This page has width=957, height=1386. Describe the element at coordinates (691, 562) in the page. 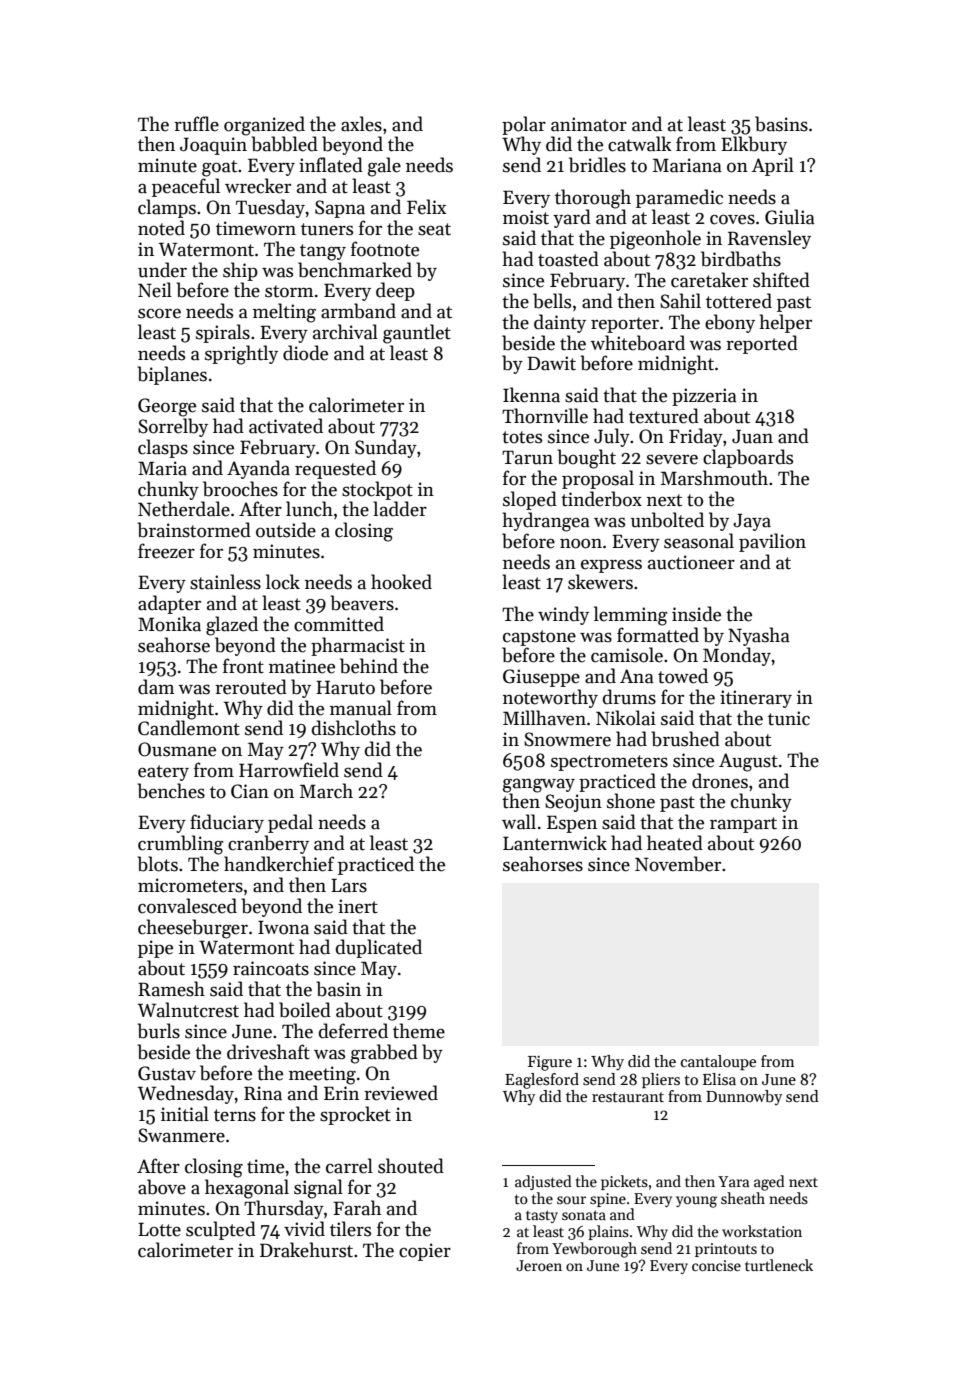

I see `auctioneer` at that location.
